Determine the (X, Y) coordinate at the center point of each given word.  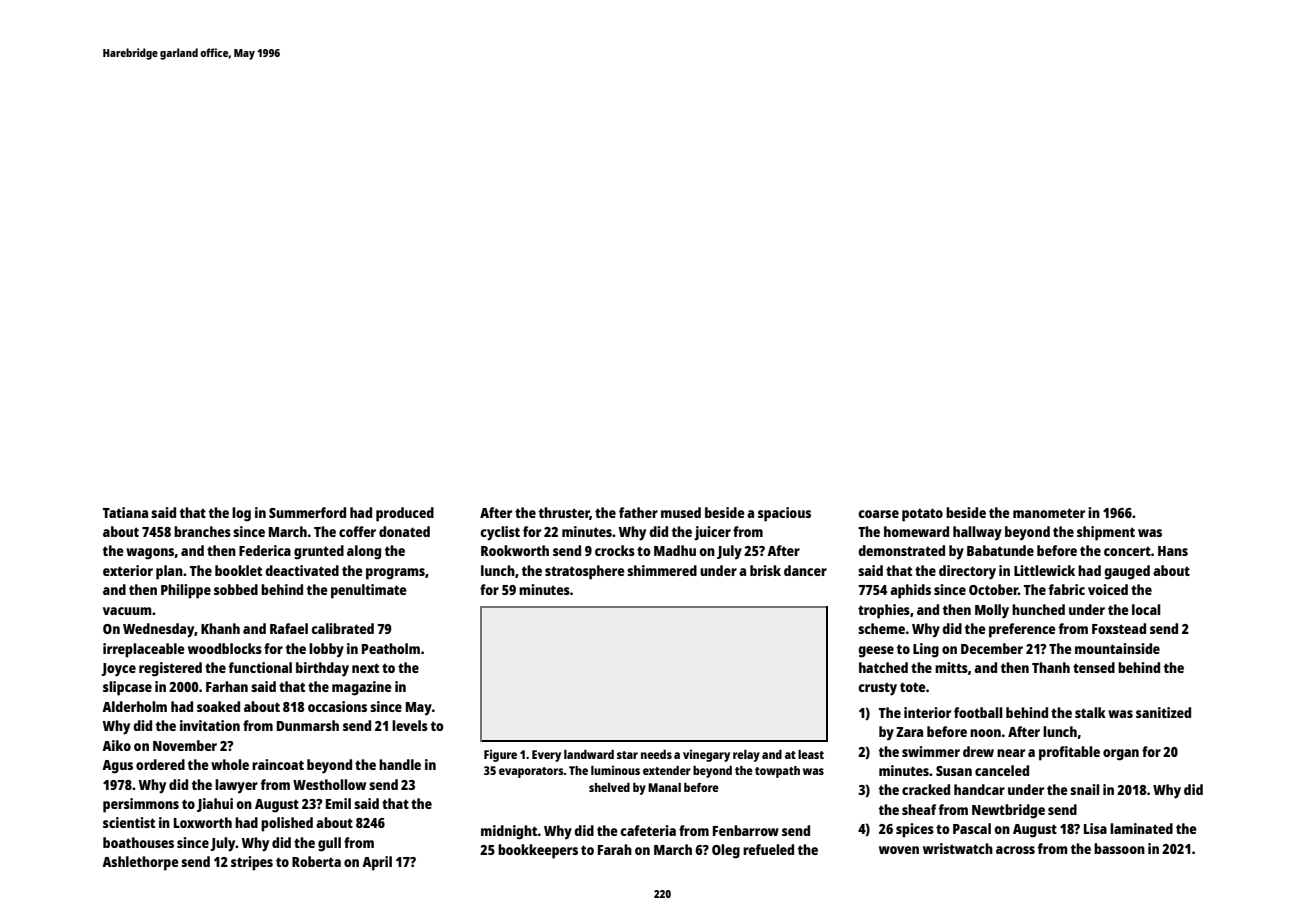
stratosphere (585, 572)
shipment (1106, 533)
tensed (1094, 667)
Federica (265, 550)
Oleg (726, 851)
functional (260, 667)
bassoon (1119, 848)
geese (876, 652)
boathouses (138, 842)
